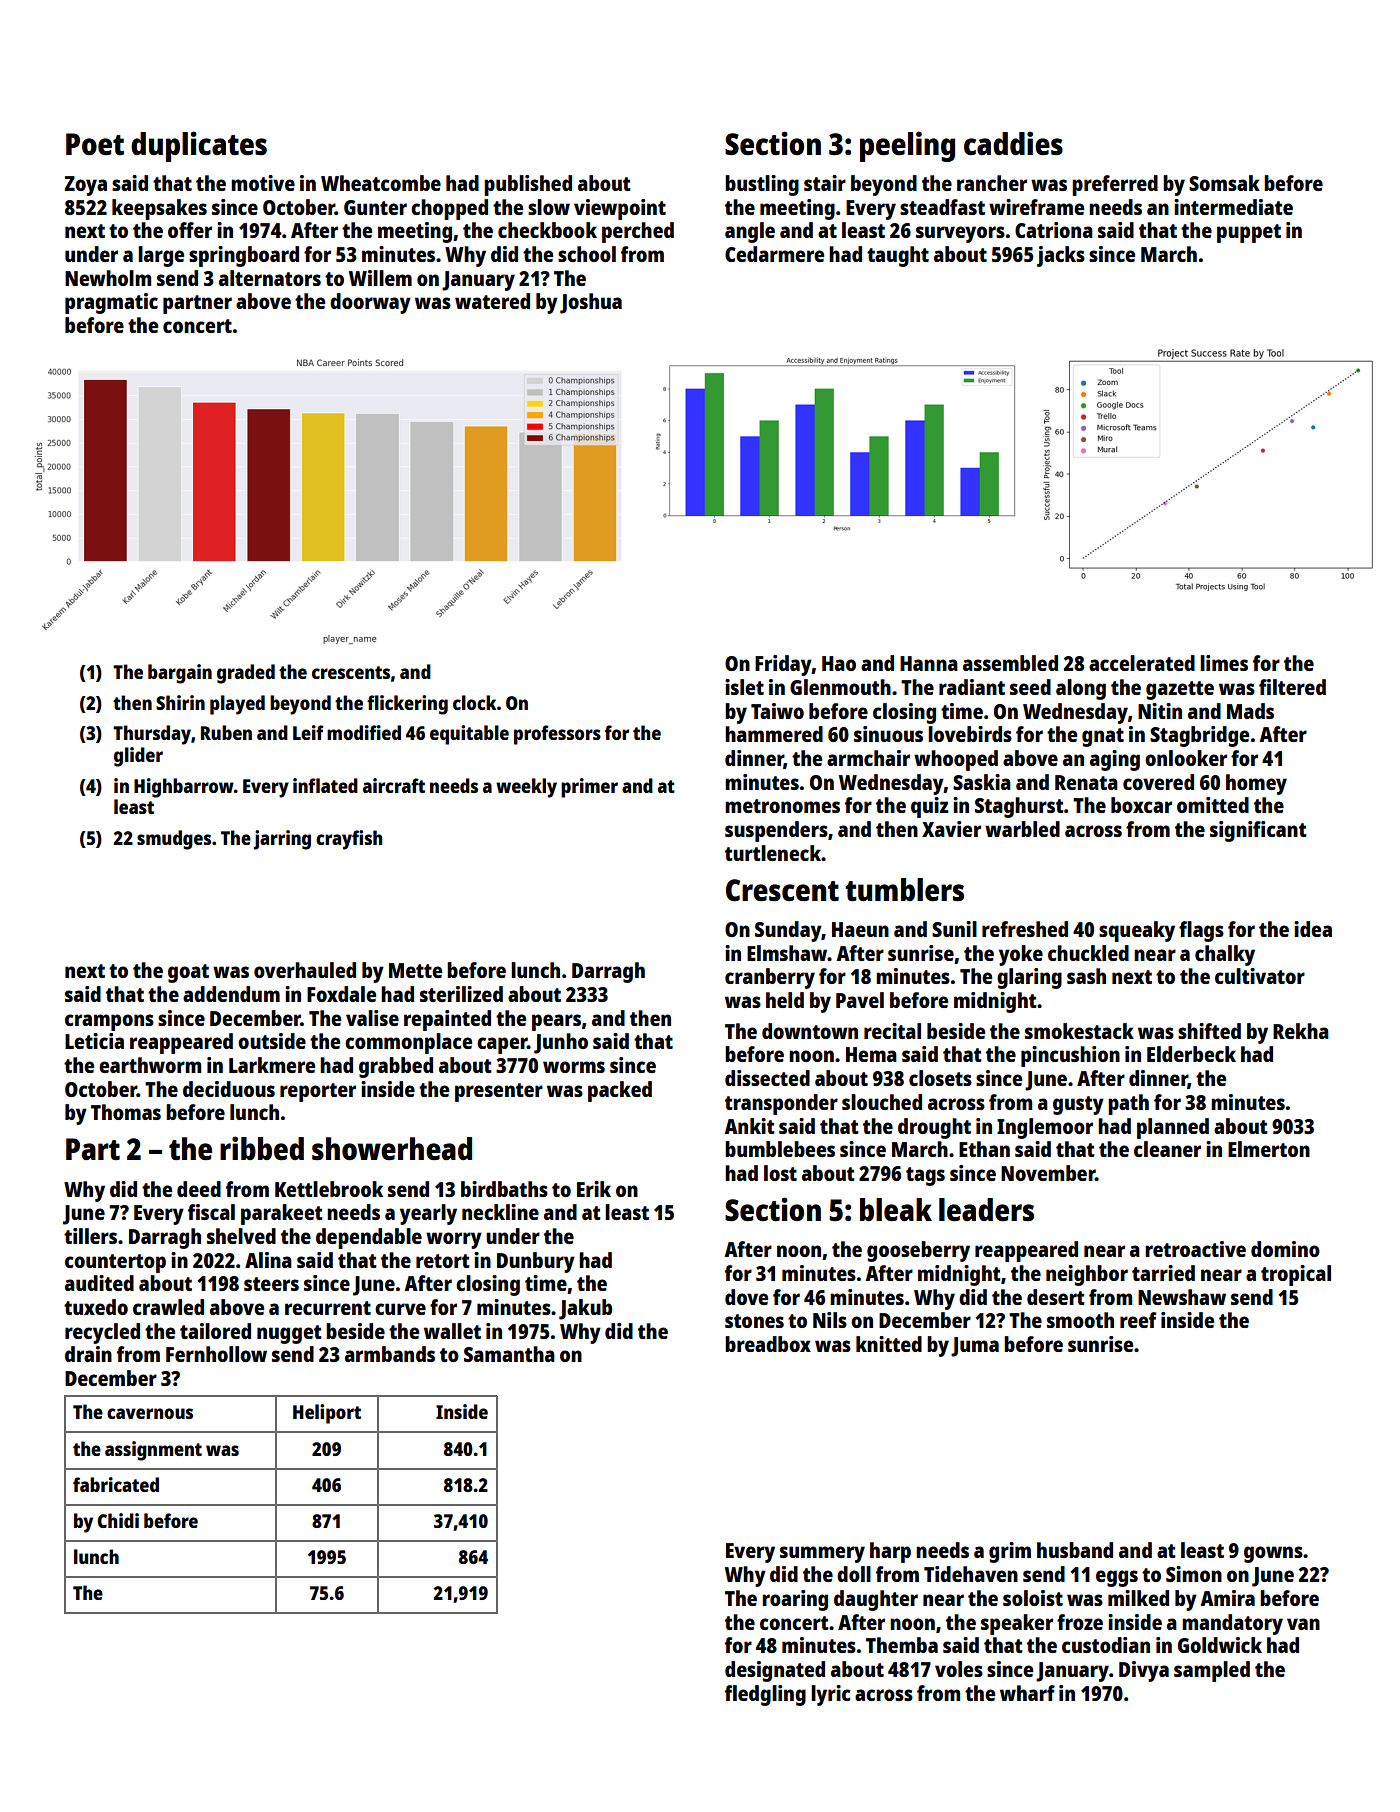 The height and width of the image is (1812, 1400). Describe the element at coordinates (1273, 1554) in the image. I see `gowns` at that location.
